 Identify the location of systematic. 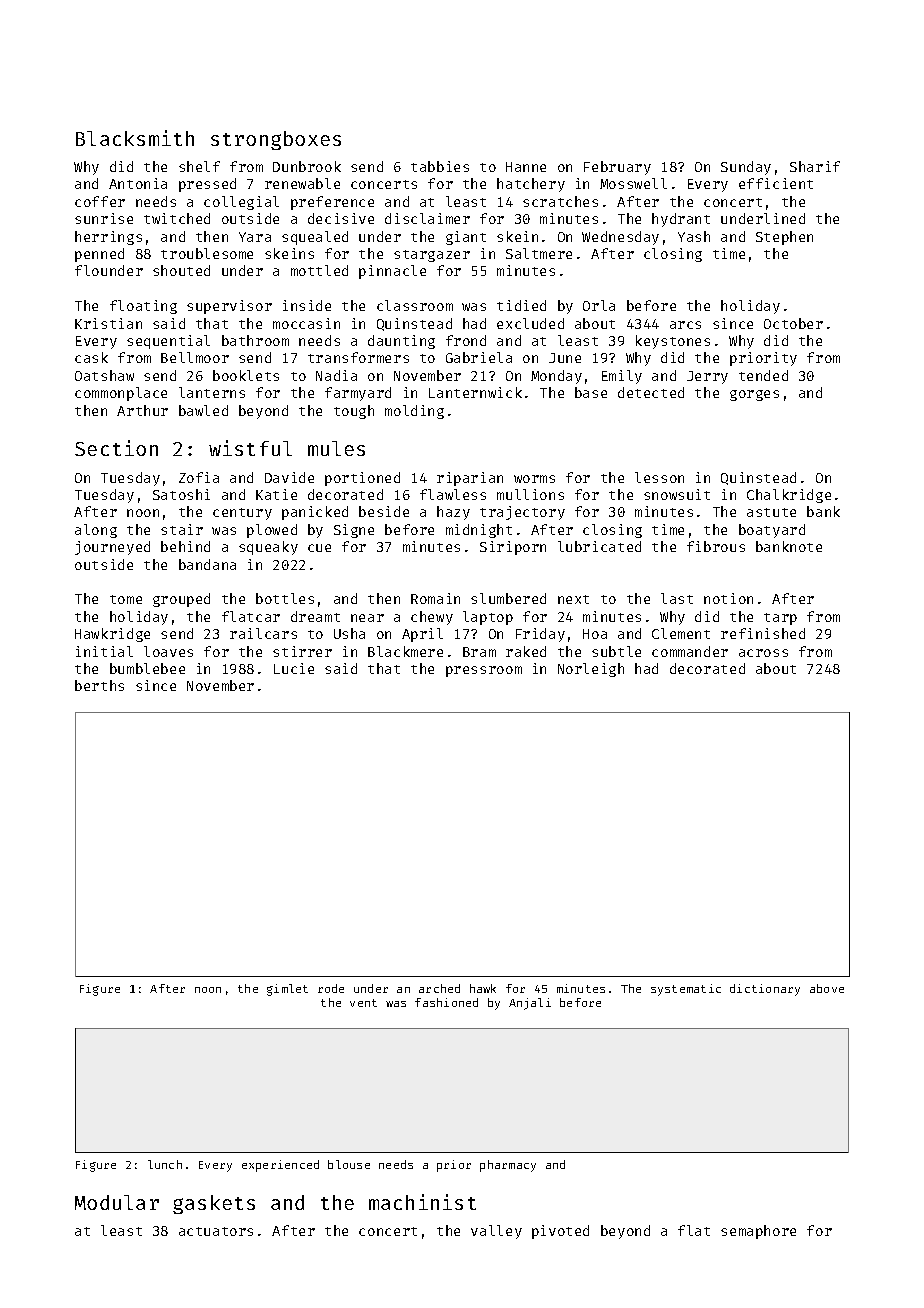
(686, 990).
